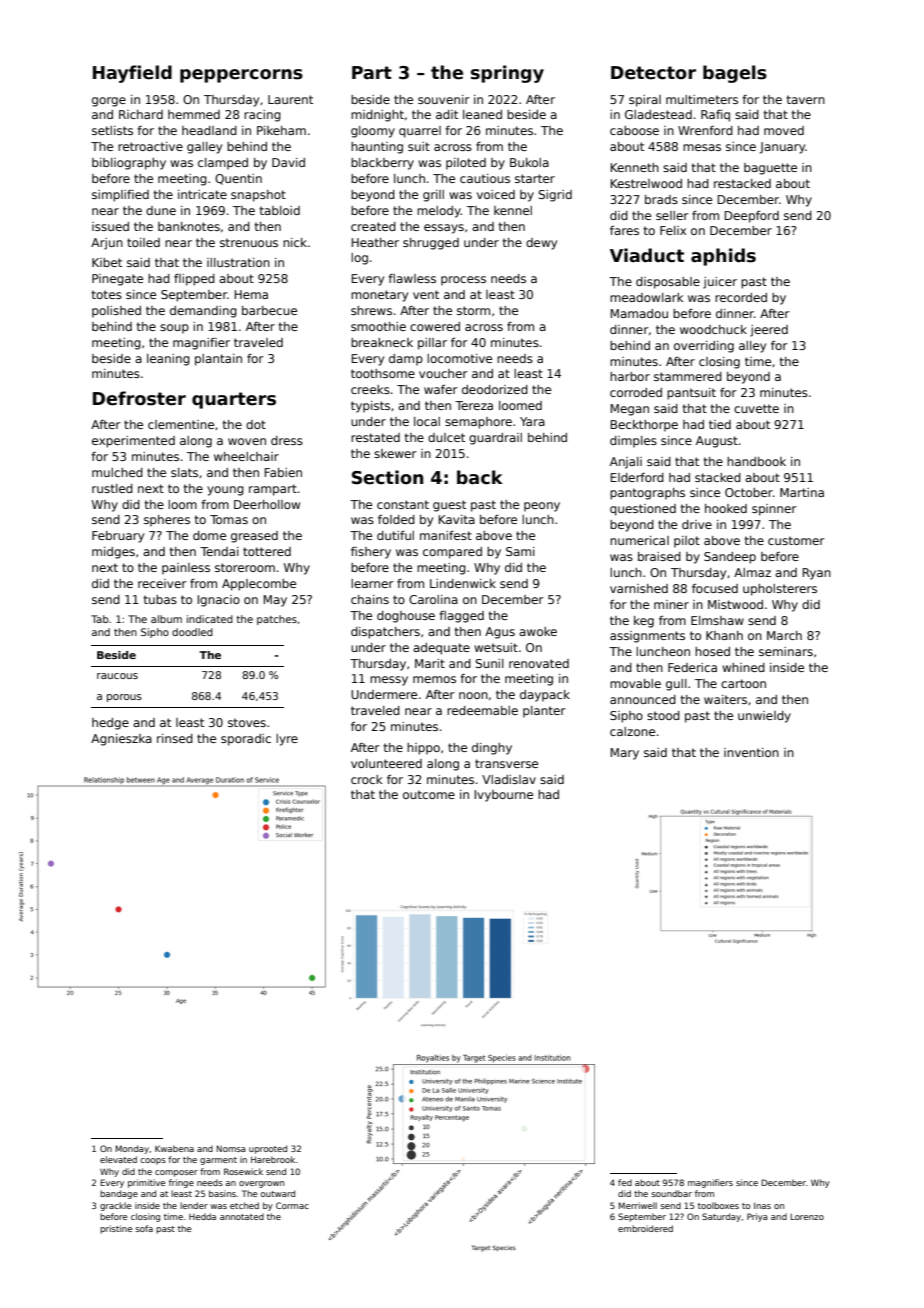 This screenshot has width=924, height=1308. What do you see at coordinates (412, 278) in the screenshot?
I see `flawless` at bounding box center [412, 278].
